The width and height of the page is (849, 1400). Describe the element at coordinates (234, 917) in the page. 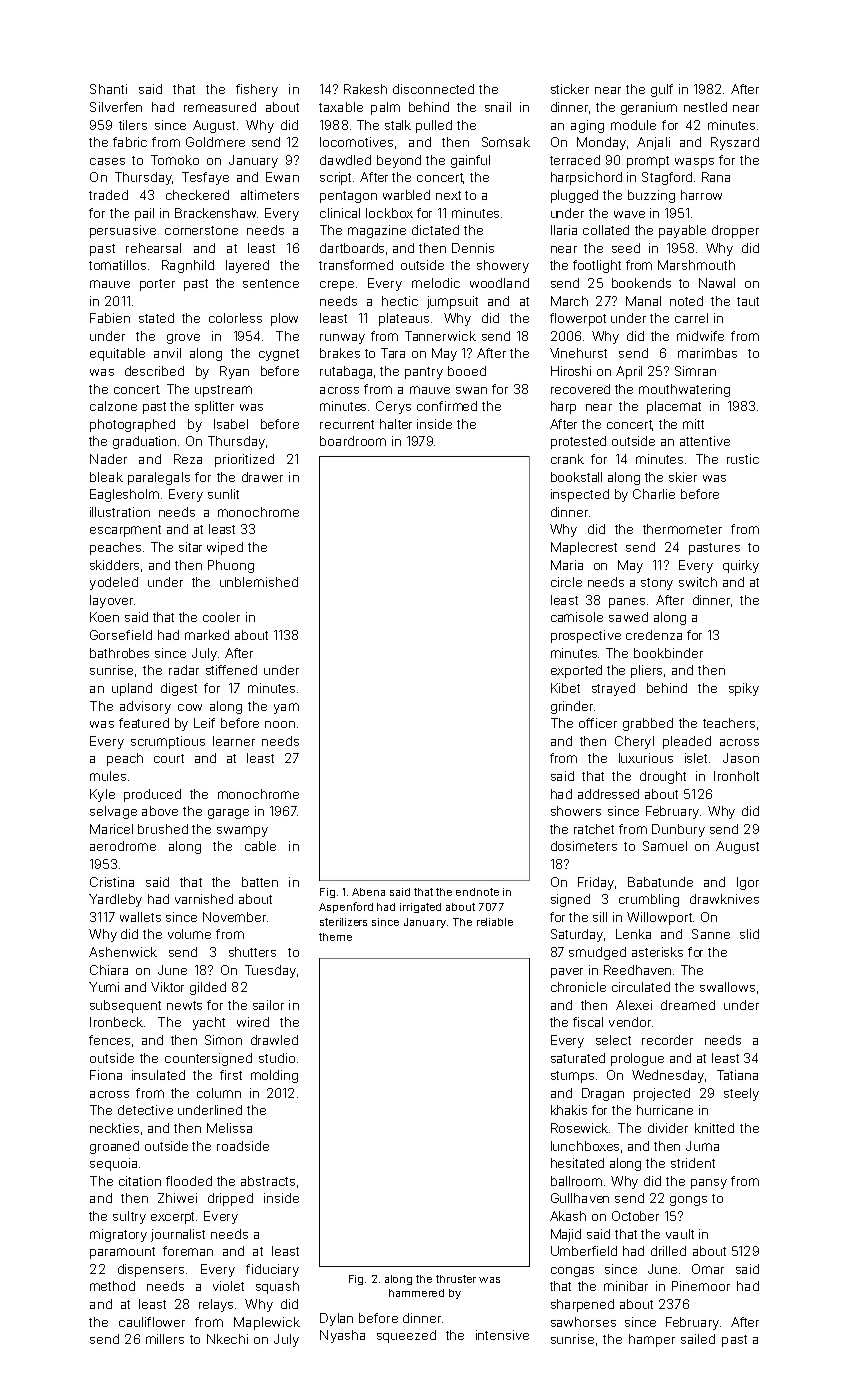

I see `November` at that location.
